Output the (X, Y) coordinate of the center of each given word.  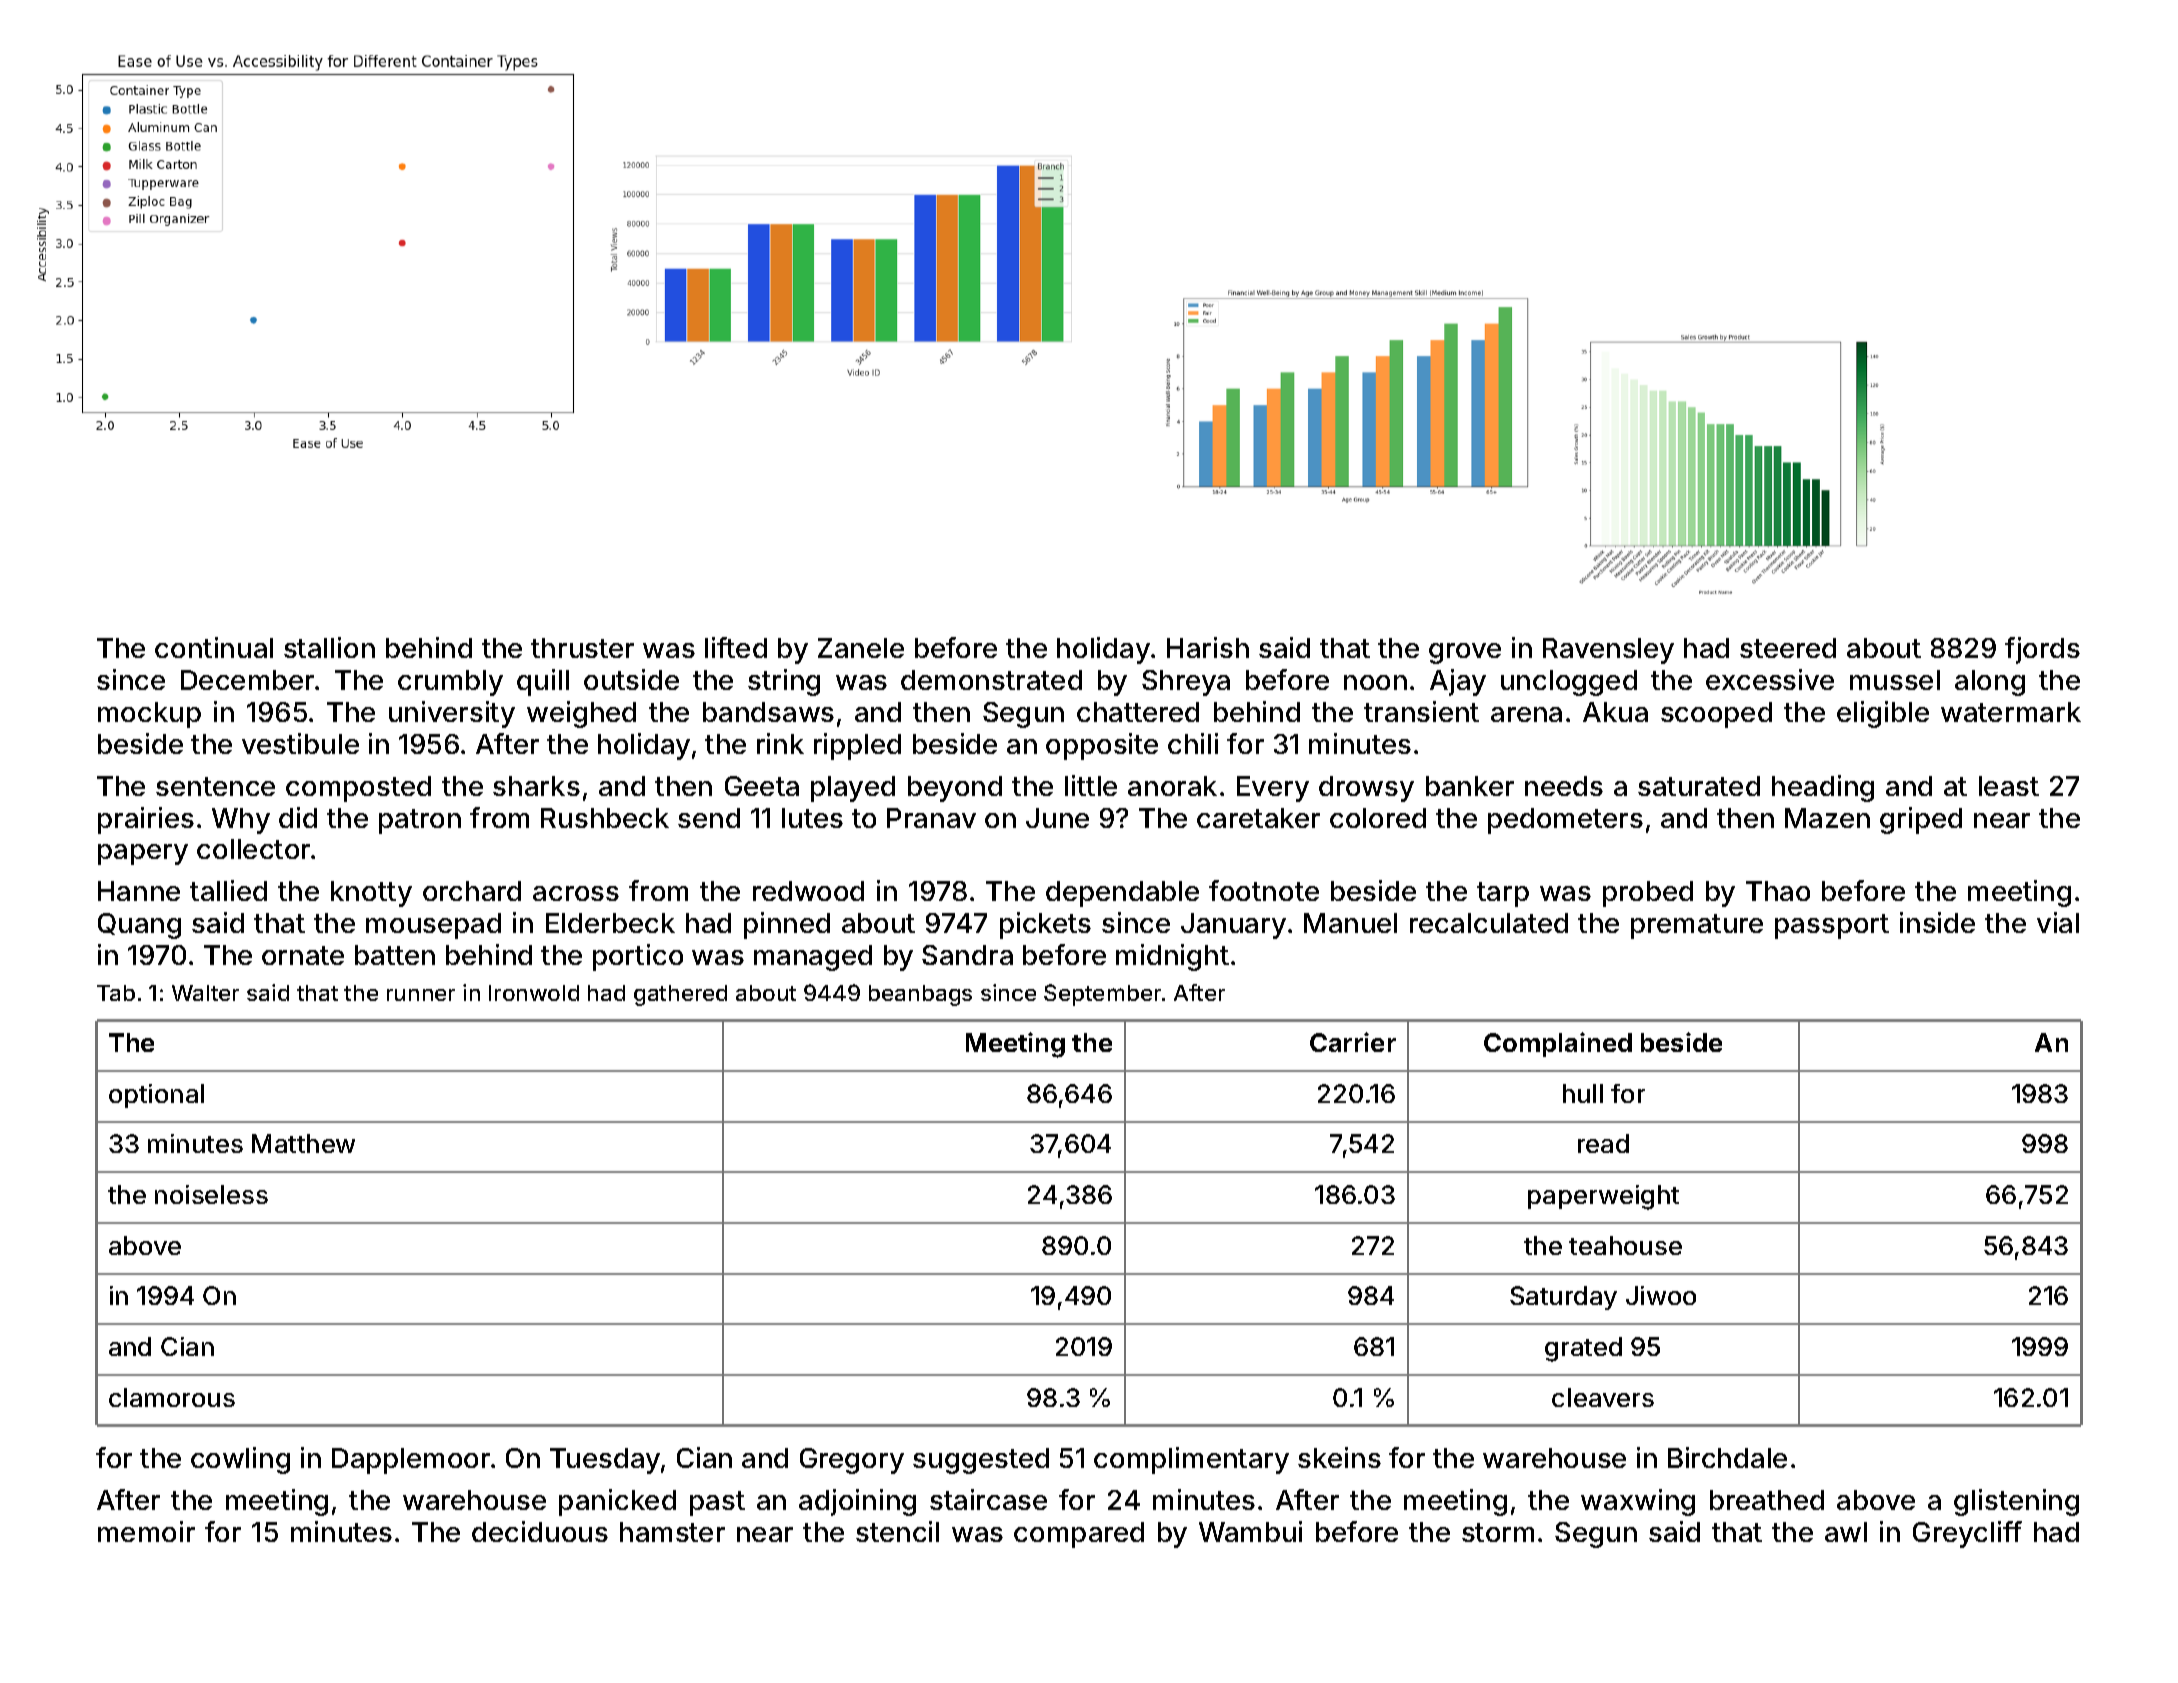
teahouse (1625, 1245)
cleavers (1603, 1397)
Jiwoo (1661, 1295)
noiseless (211, 1194)
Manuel (1350, 923)
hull (1583, 1093)
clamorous (172, 1397)
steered (1788, 648)
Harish (1208, 647)
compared (1079, 1535)
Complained (1558, 1044)
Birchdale (1727, 1457)
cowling (240, 1460)
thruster (582, 648)
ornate (303, 955)
